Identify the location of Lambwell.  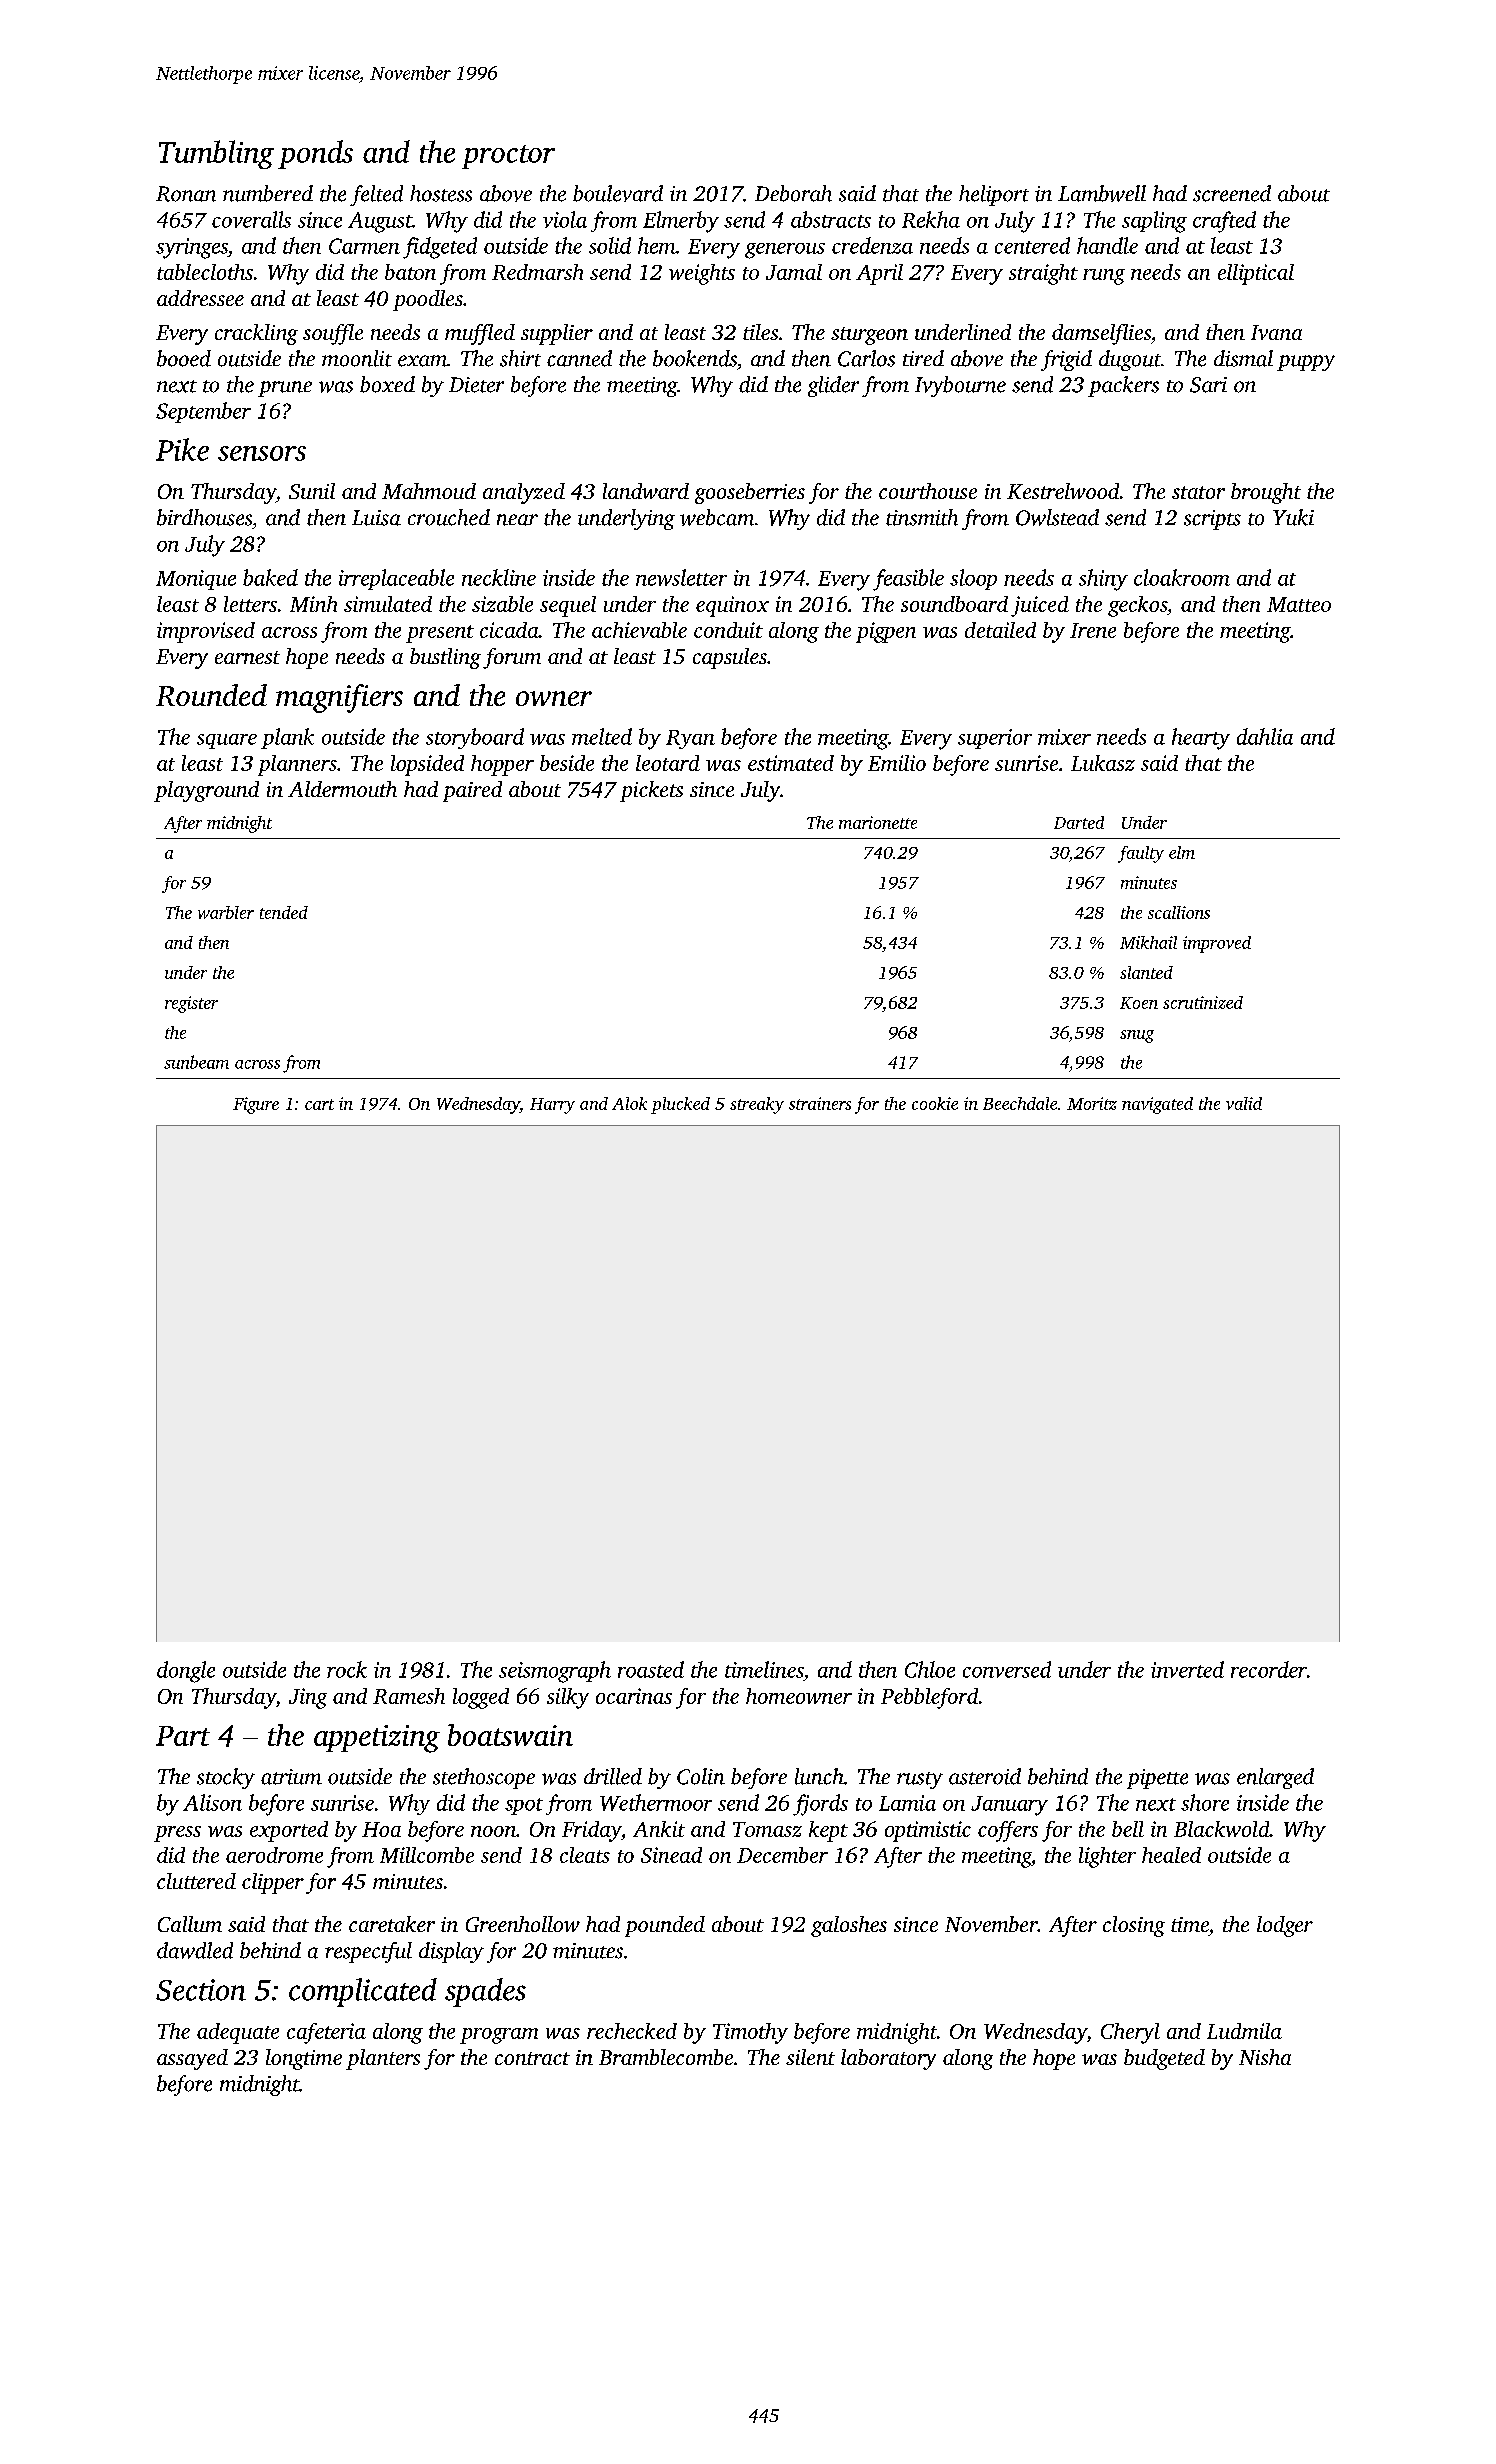
(1102, 193).
